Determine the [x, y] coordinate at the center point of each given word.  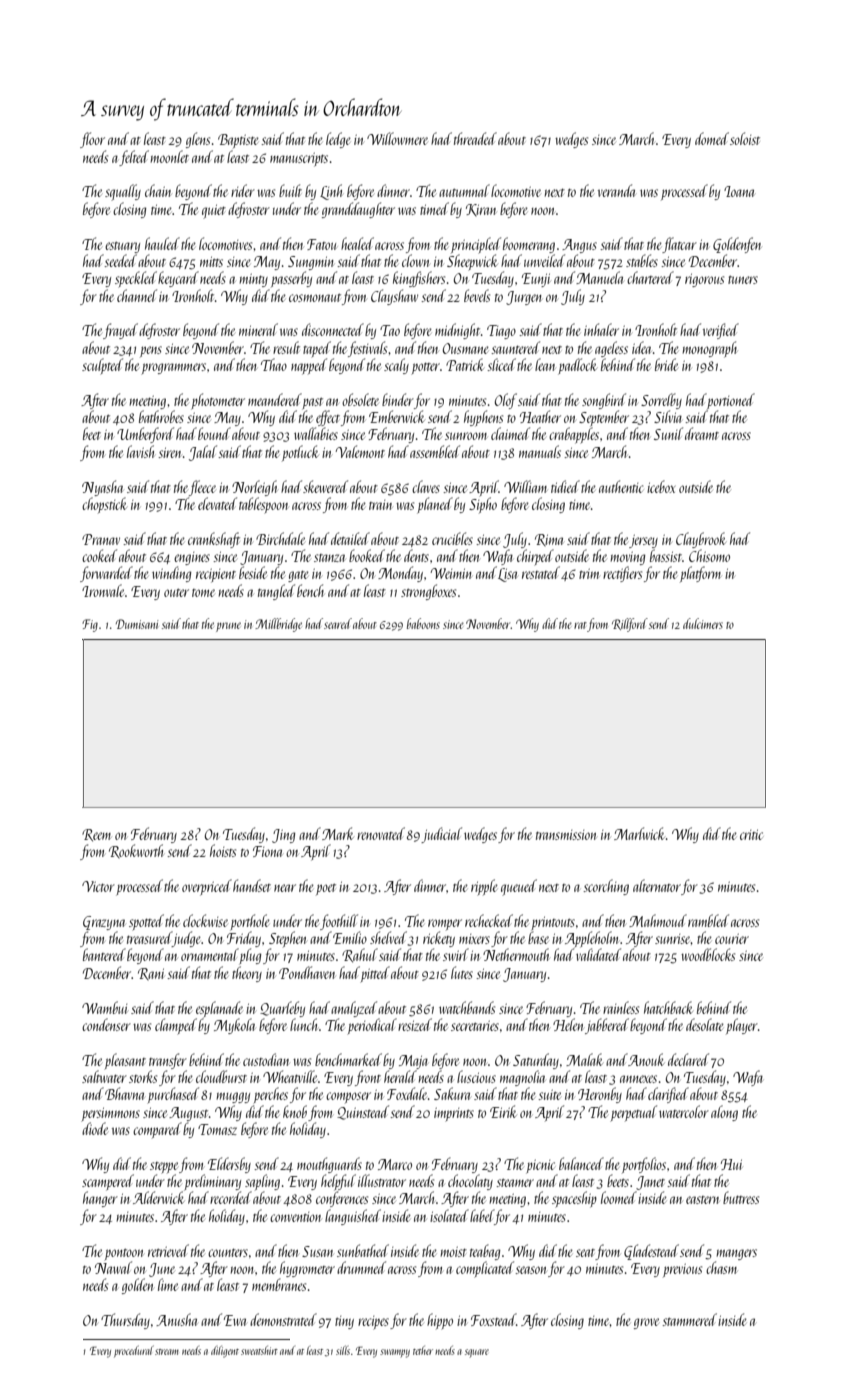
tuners [743, 280]
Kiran [481, 210]
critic [751, 834]
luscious [476, 1076]
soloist [745, 138]
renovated [381, 833]
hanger [100, 1199]
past [312, 404]
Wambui [104, 1007]
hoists [223, 850]
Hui [732, 1164]
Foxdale [407, 1093]
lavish [140, 451]
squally [123, 192]
